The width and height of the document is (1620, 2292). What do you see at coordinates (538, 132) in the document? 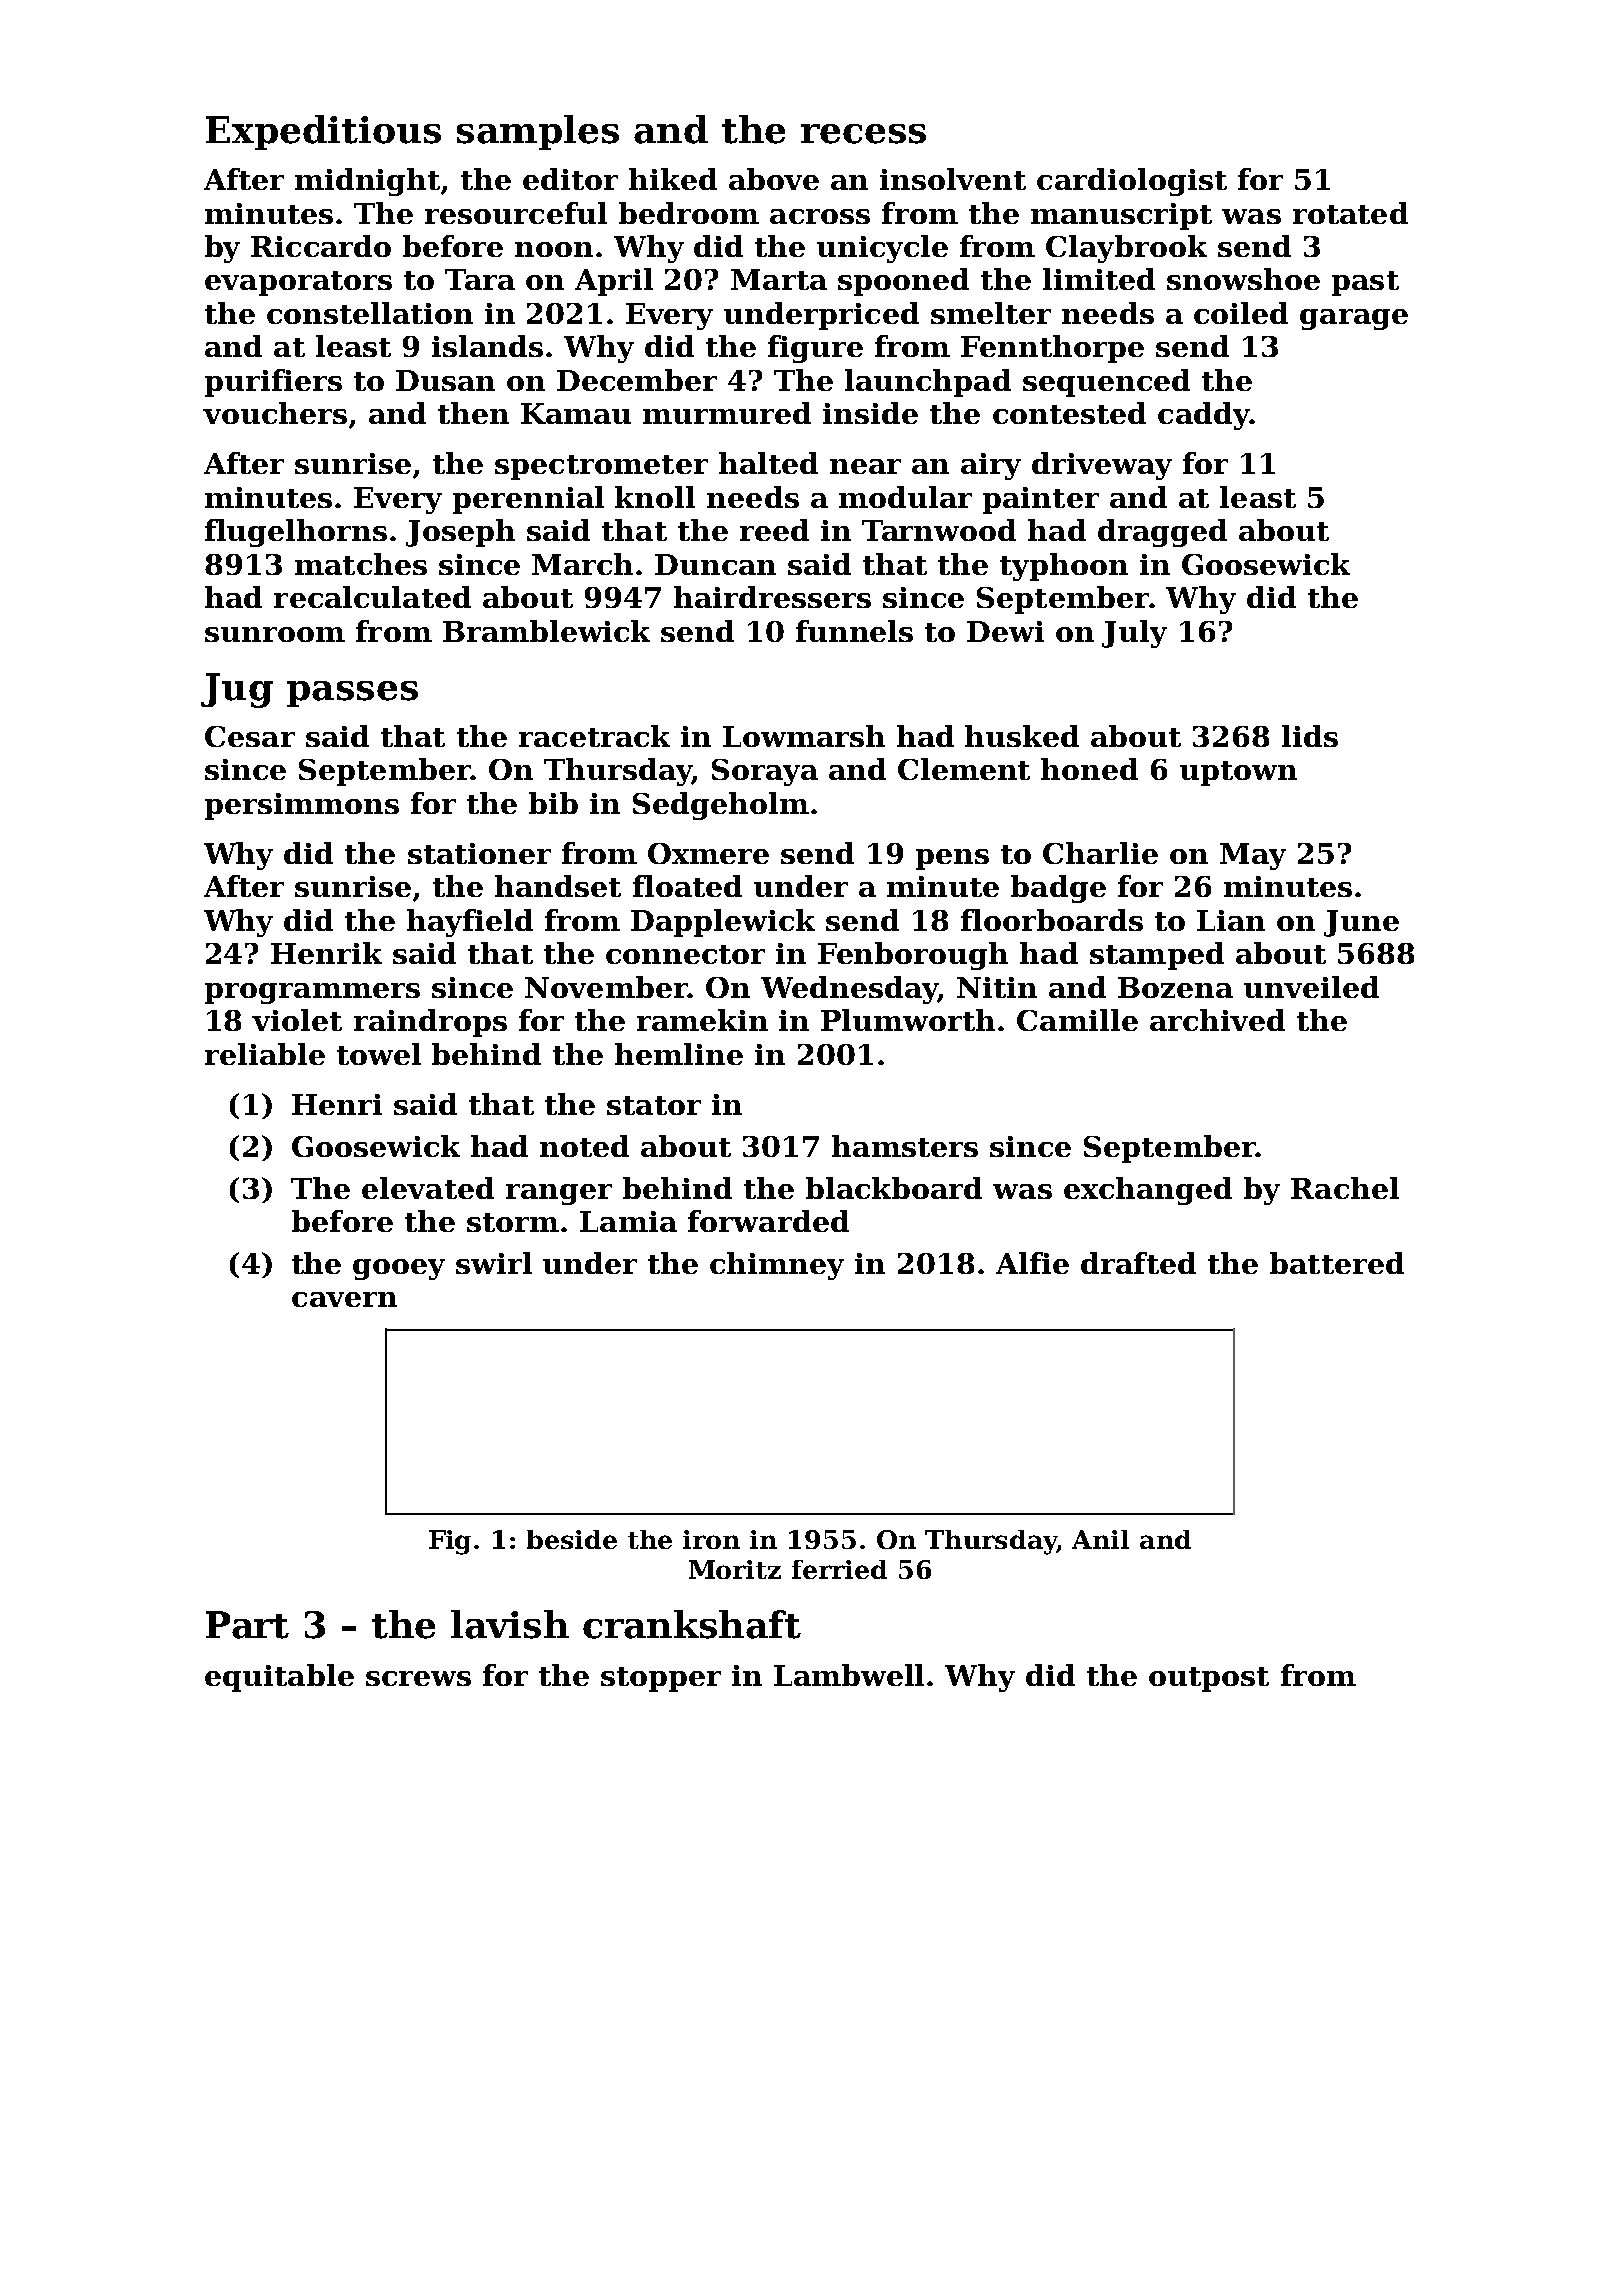
I see `samples` at bounding box center [538, 132].
